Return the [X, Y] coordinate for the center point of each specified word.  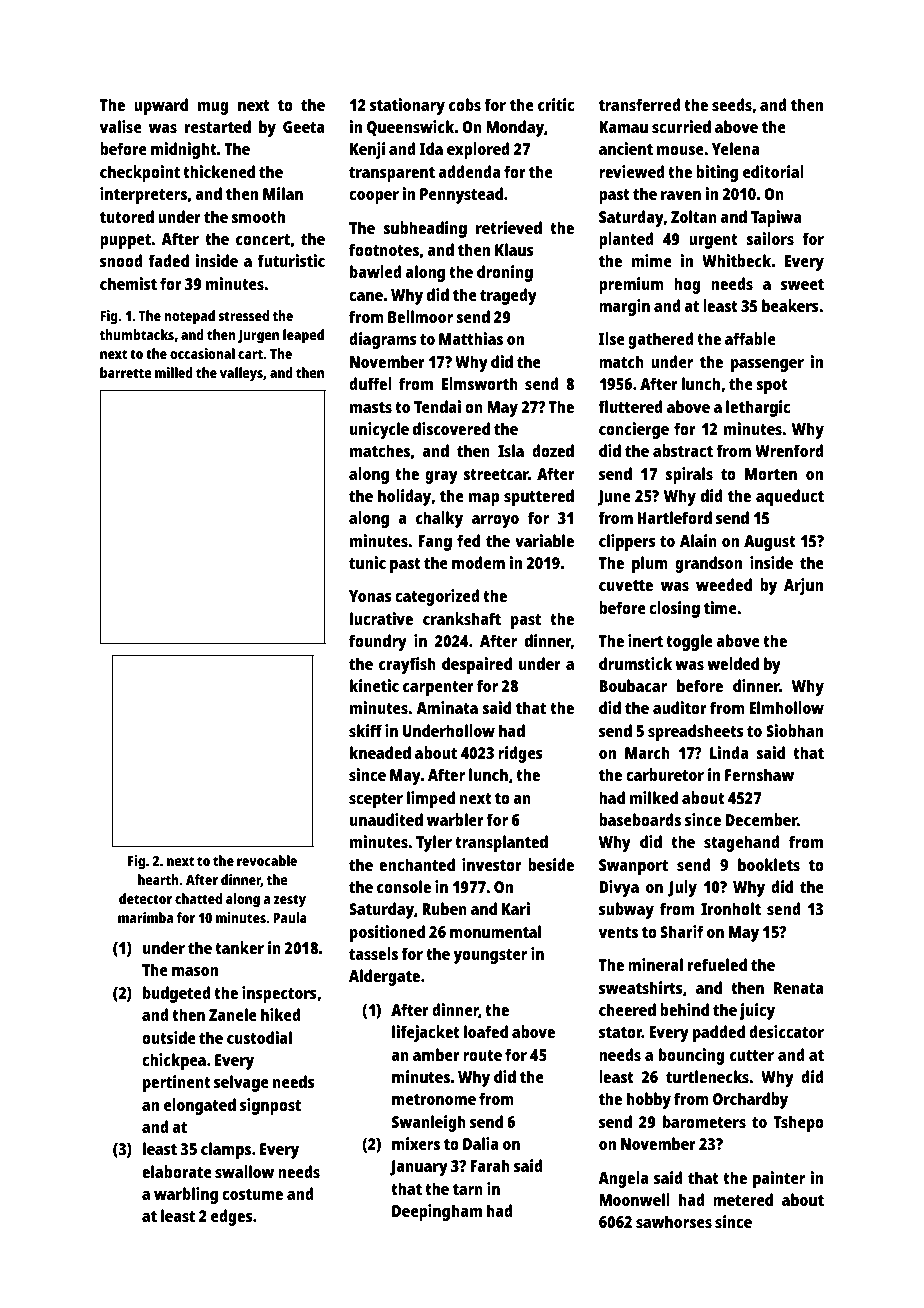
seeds [732, 104]
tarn [468, 1189]
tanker [239, 947]
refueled [717, 964]
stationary [407, 106]
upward [161, 106]
